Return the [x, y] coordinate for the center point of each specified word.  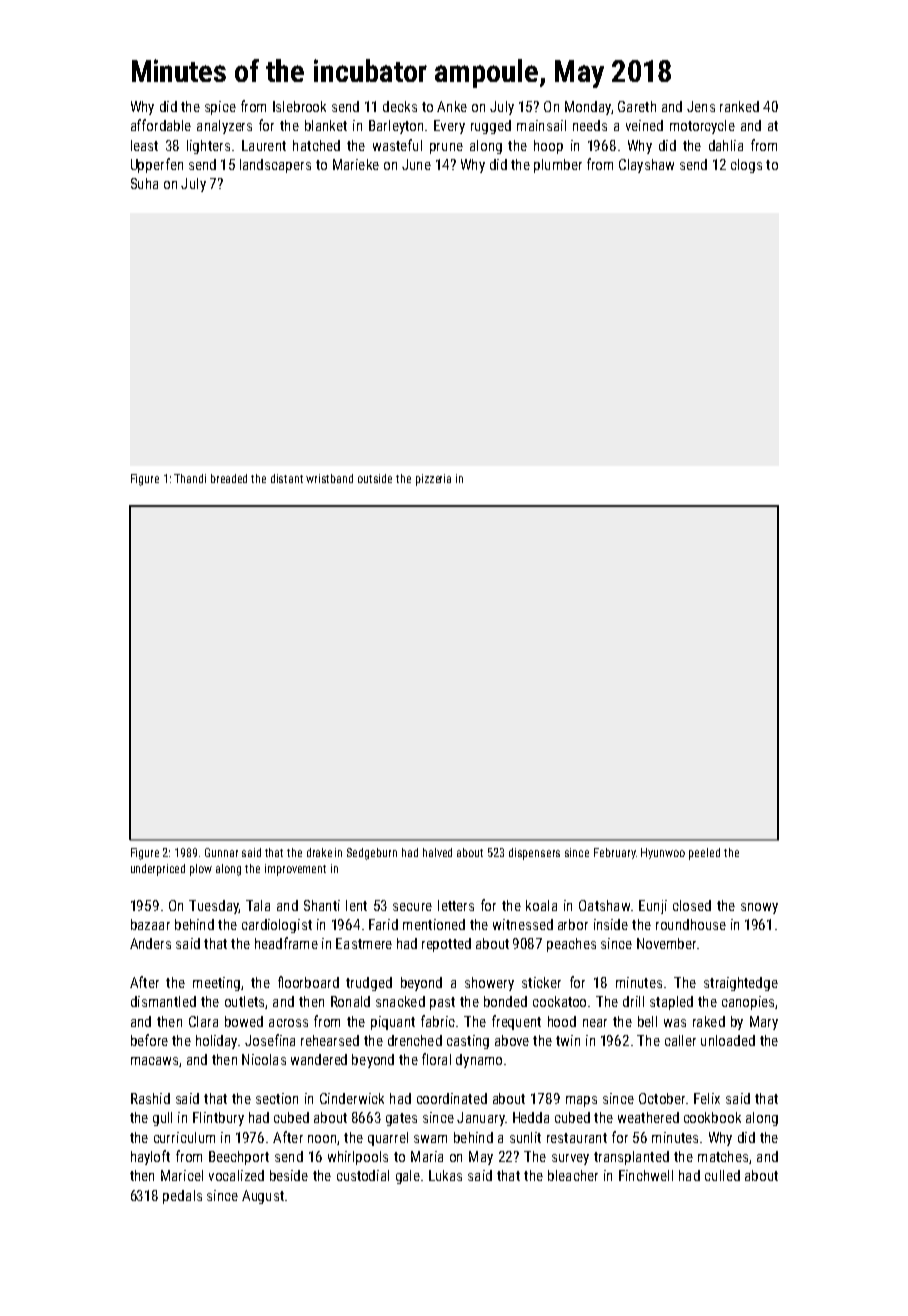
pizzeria [433, 480]
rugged [491, 127]
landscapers [275, 166]
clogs [746, 166]
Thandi [190, 478]
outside [375, 478]
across [288, 1023]
